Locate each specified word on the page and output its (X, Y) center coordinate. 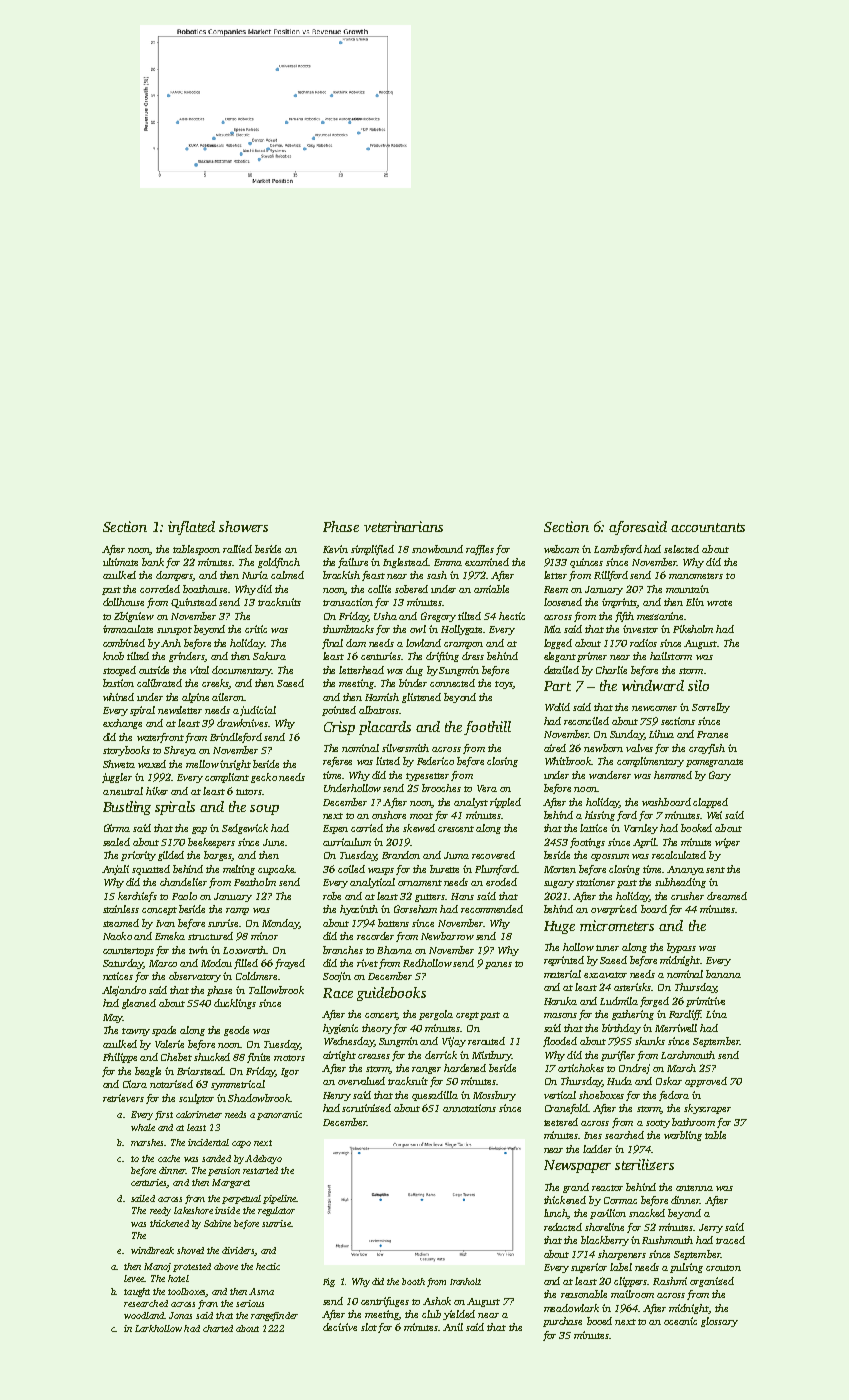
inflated (191, 528)
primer (592, 657)
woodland (144, 1315)
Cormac (620, 1200)
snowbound (437, 549)
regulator (276, 1211)
